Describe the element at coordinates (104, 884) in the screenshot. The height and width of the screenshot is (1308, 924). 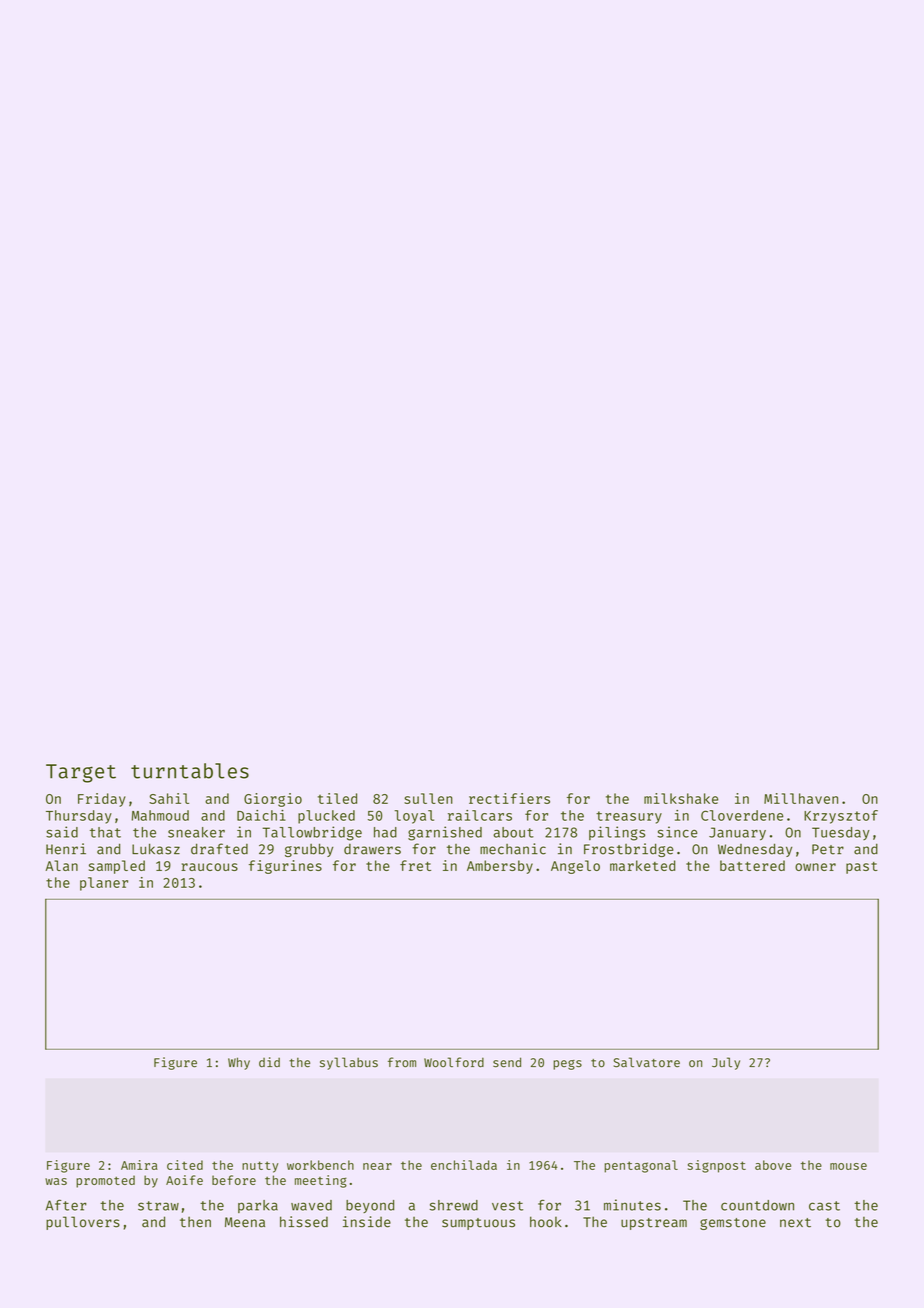
I see `planer` at that location.
